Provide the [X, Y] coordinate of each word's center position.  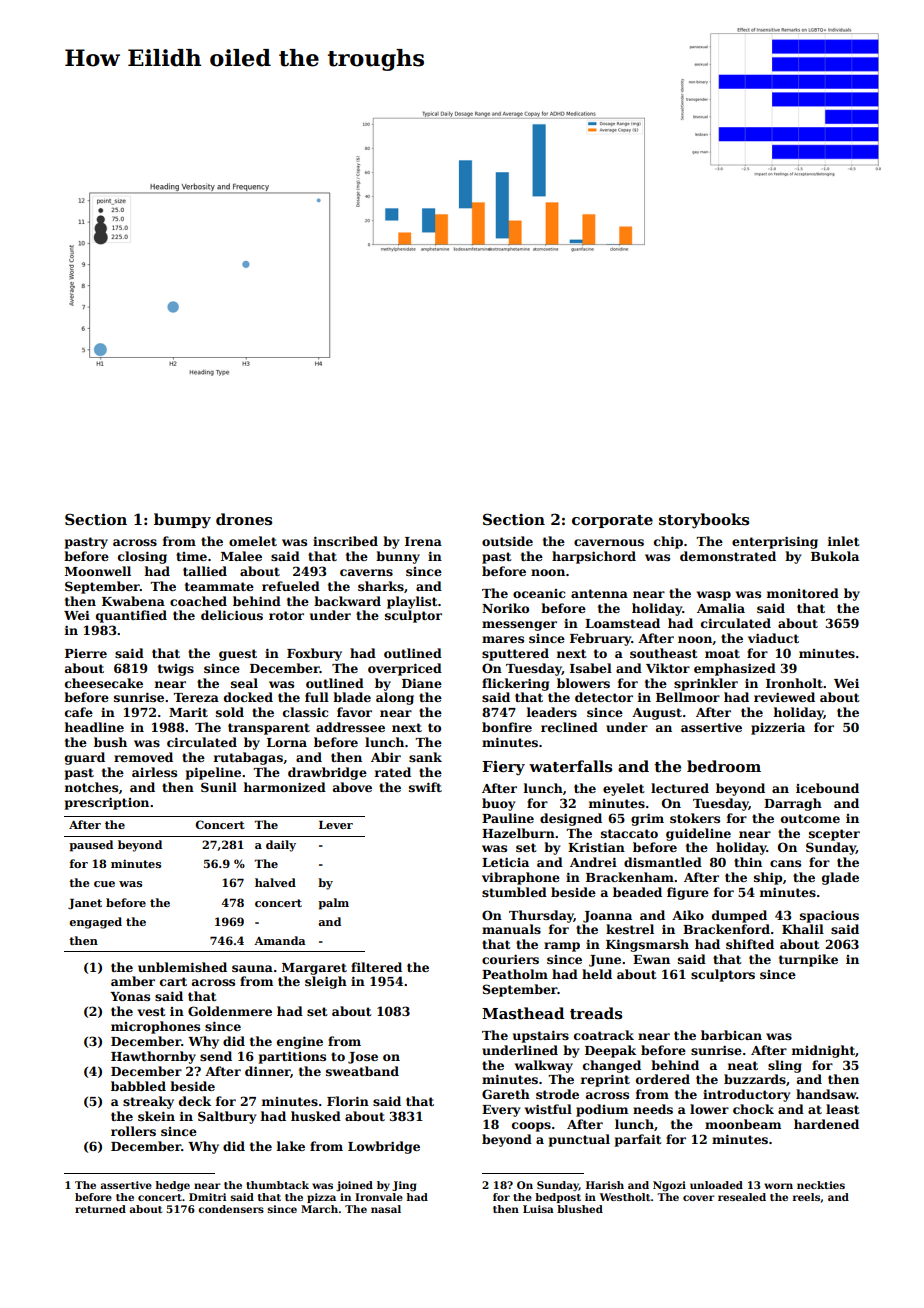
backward [347, 601]
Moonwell [98, 571]
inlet [844, 541]
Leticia [505, 862]
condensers [231, 1209]
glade [840, 878]
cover [699, 1198]
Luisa [538, 1209]
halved [275, 882]
